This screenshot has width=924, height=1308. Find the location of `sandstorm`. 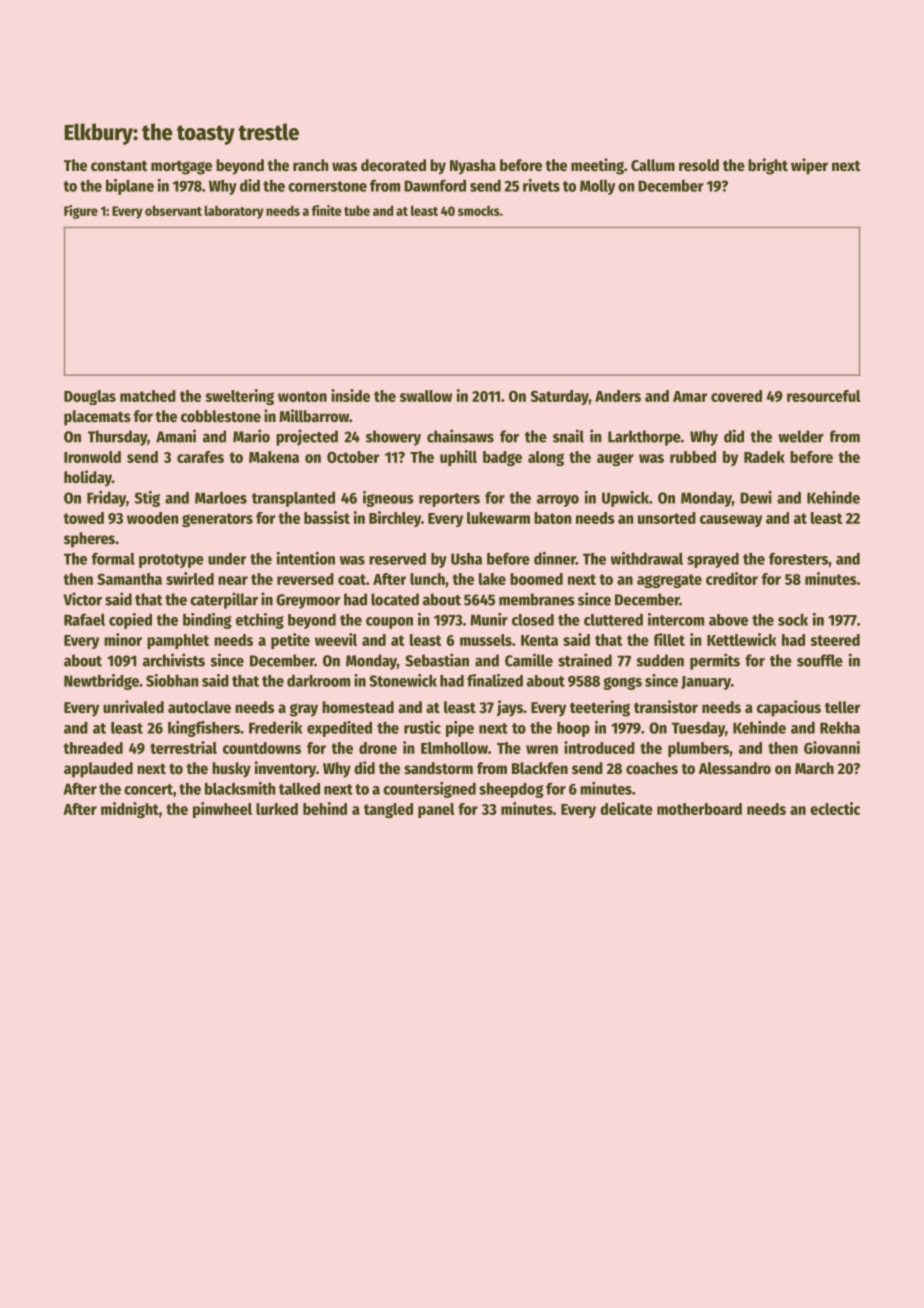

sandstorm is located at coordinates (438, 768).
